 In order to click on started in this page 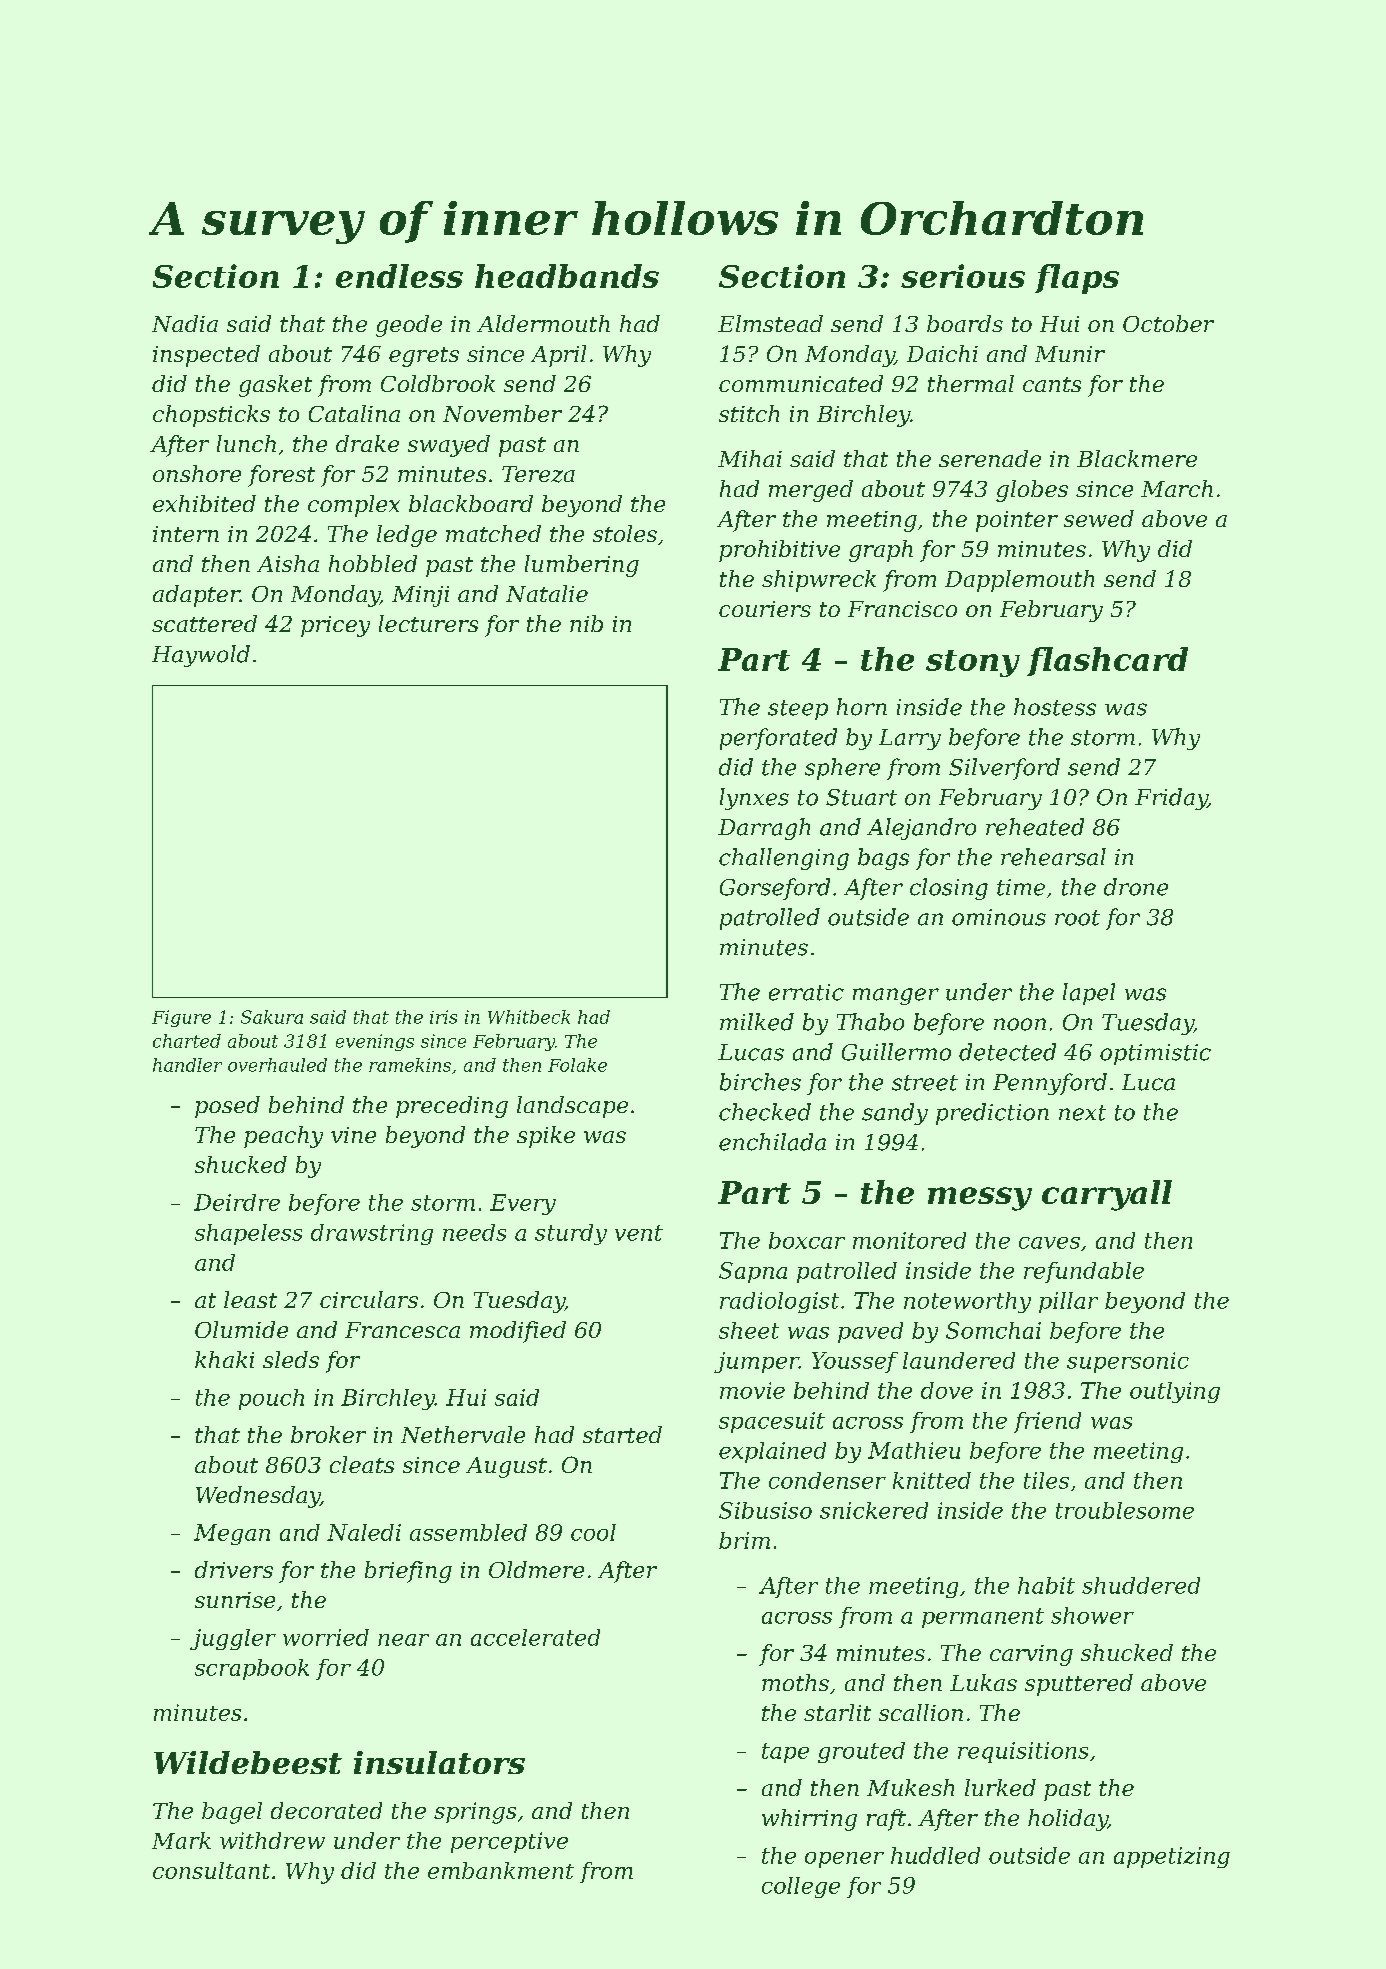, I will do `click(622, 1434)`.
